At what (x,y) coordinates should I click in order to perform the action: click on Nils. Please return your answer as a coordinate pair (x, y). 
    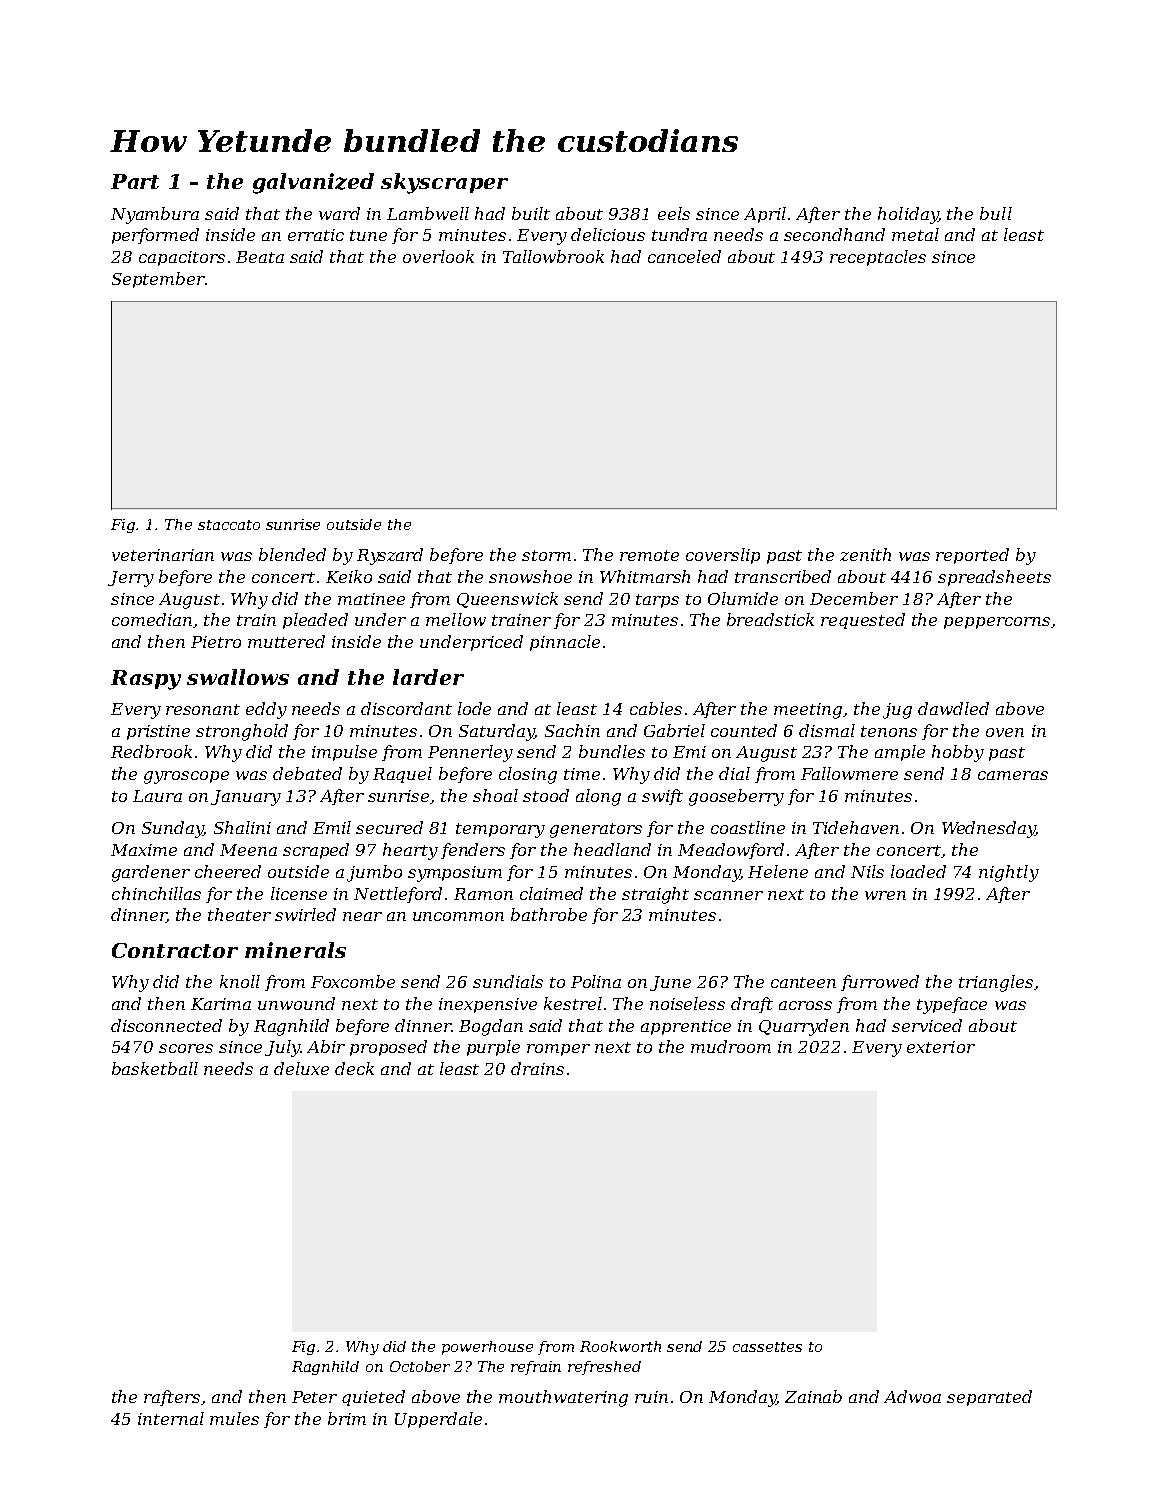
    Looking at the image, I should click on (867, 871).
